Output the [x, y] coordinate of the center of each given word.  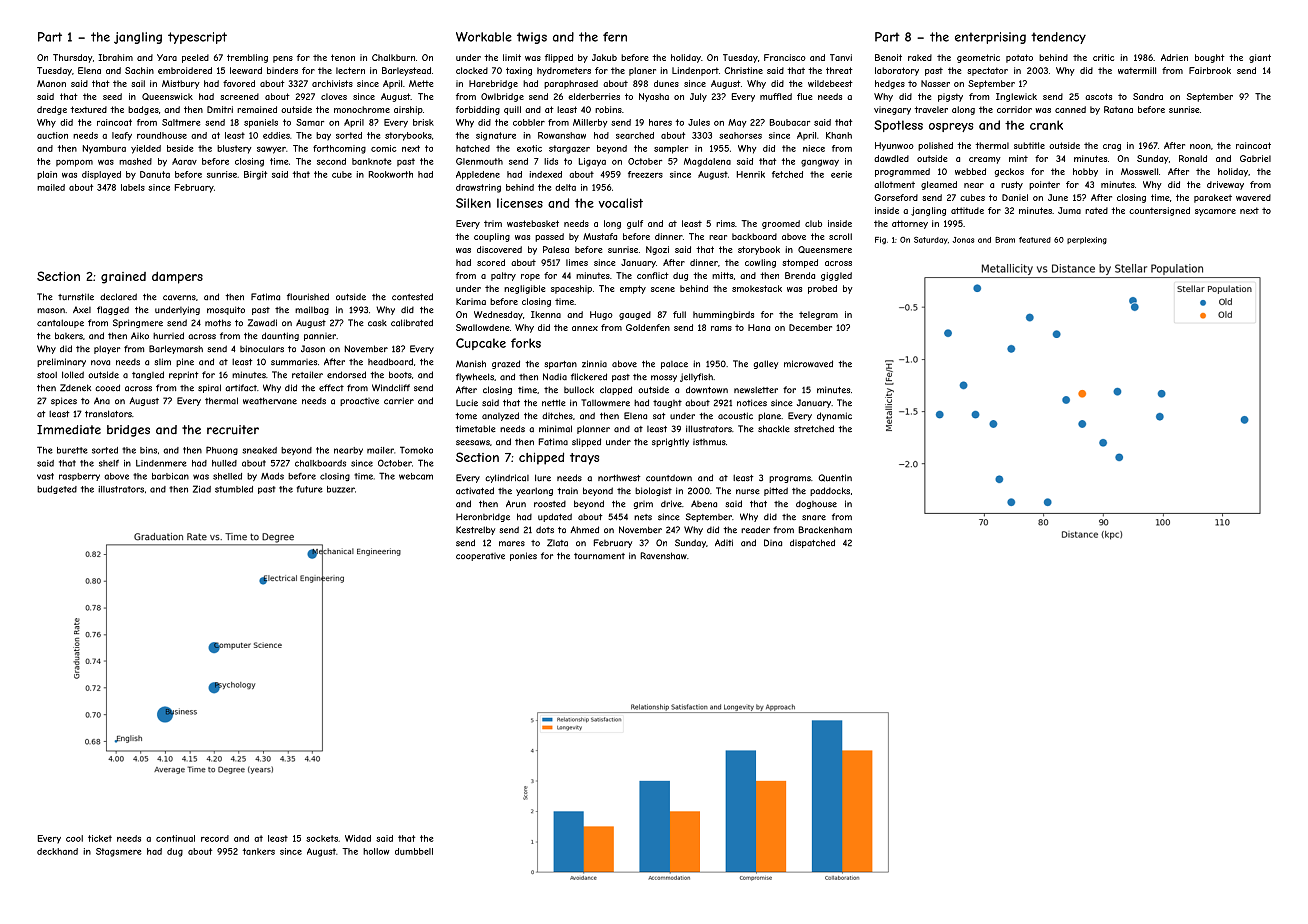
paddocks [830, 491]
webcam [416, 476]
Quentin [835, 478]
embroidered [185, 70]
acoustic [735, 416]
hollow [376, 851]
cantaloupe [60, 323]
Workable [484, 37]
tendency [1058, 38]
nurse [748, 492]
